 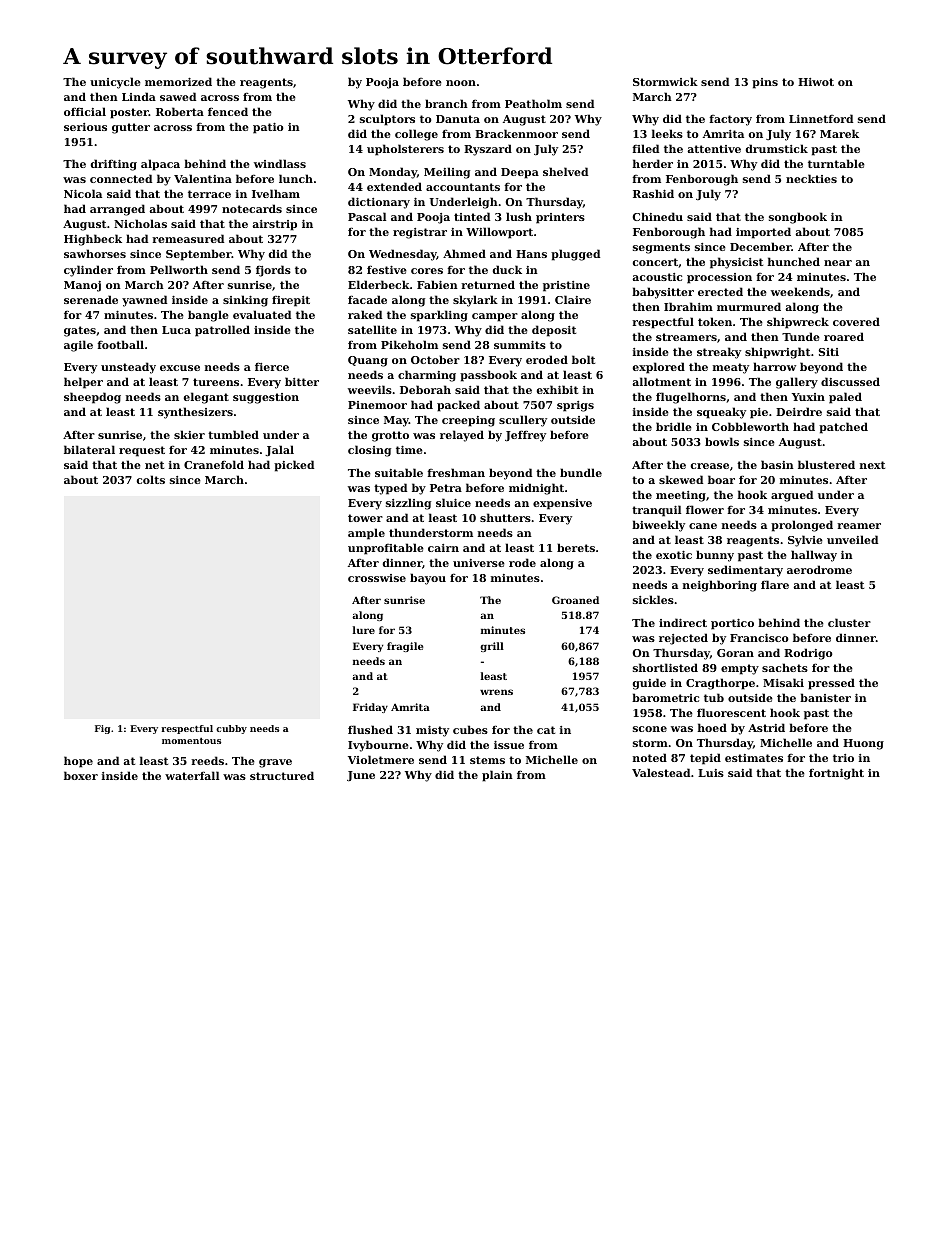 What do you see at coordinates (377, 578) in the screenshot?
I see `crosswise` at bounding box center [377, 578].
